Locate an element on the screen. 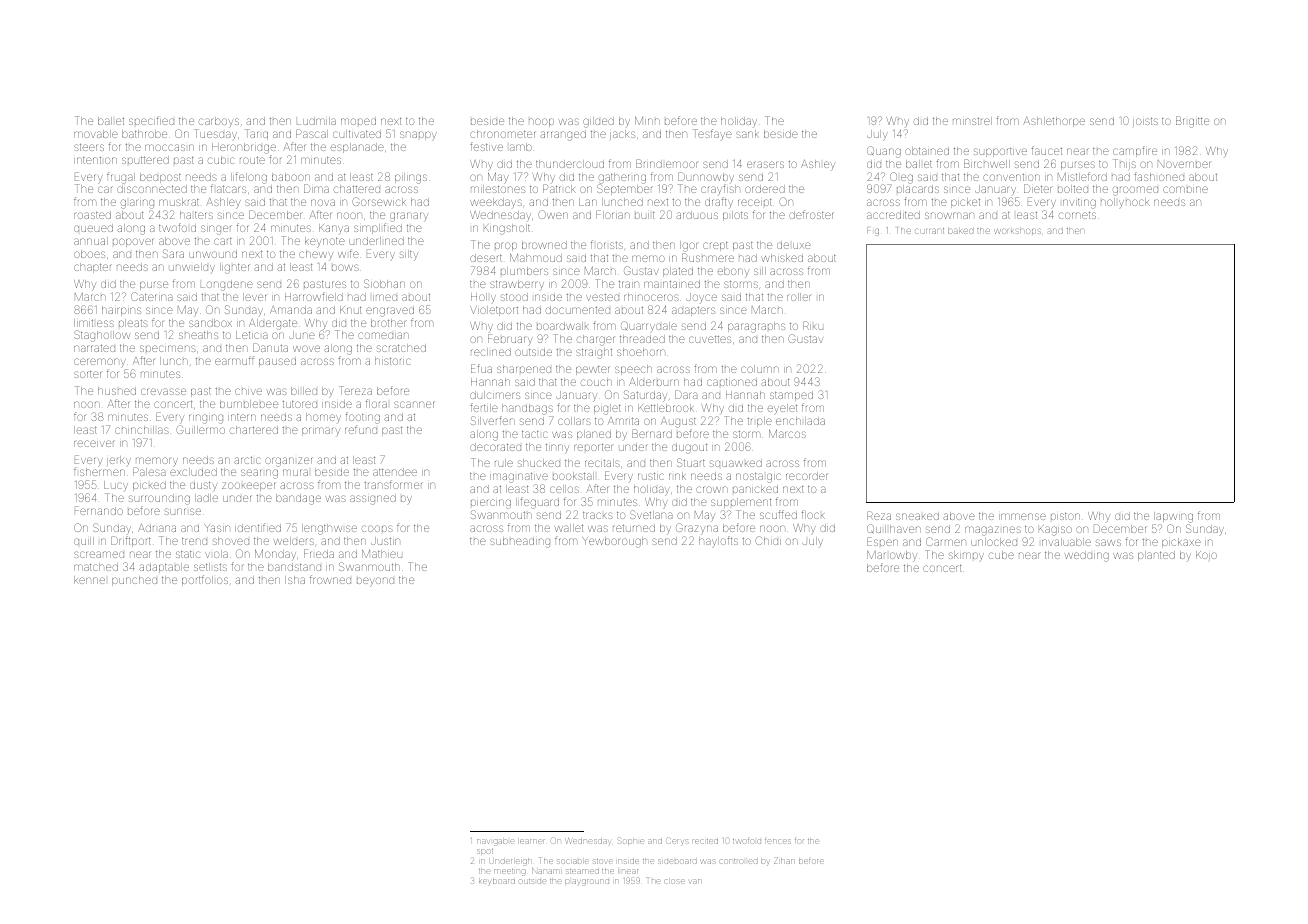 The image size is (1308, 924). Marlowby is located at coordinates (892, 556).
